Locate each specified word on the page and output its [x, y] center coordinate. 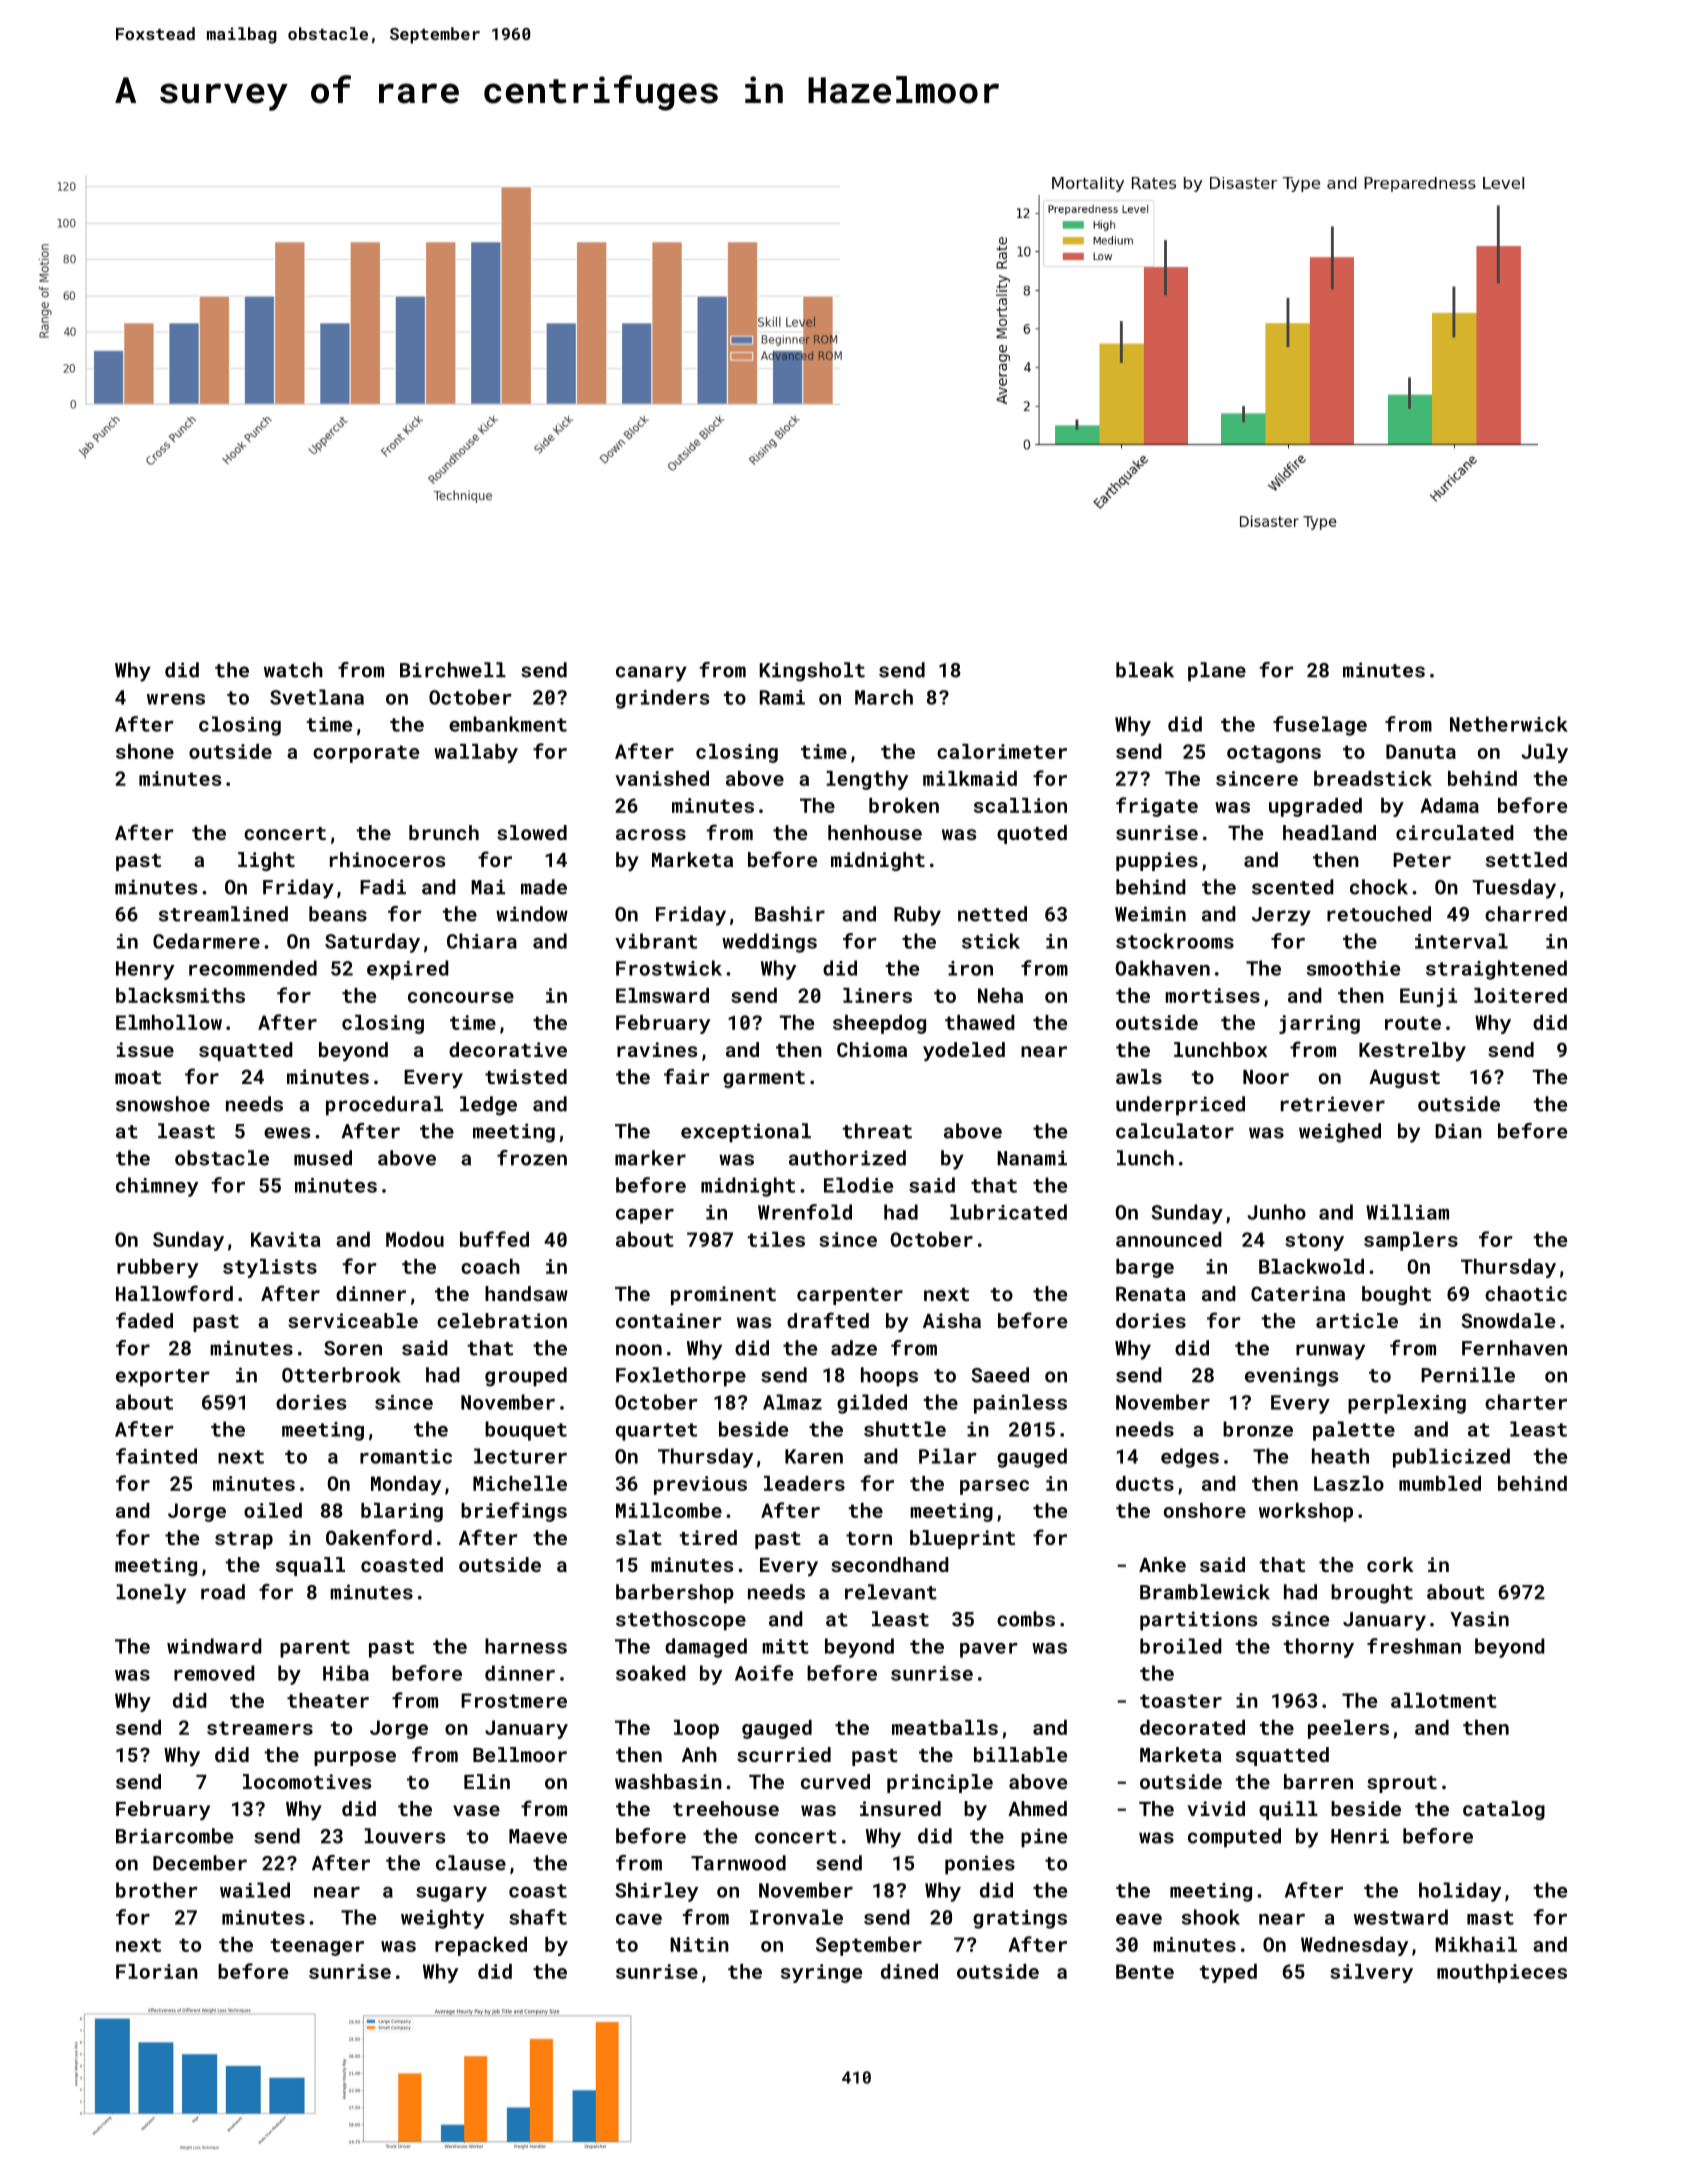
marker [650, 1158]
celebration [502, 1320]
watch [293, 670]
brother [157, 1890]
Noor [1266, 1077]
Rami [782, 697]
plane [1217, 672]
